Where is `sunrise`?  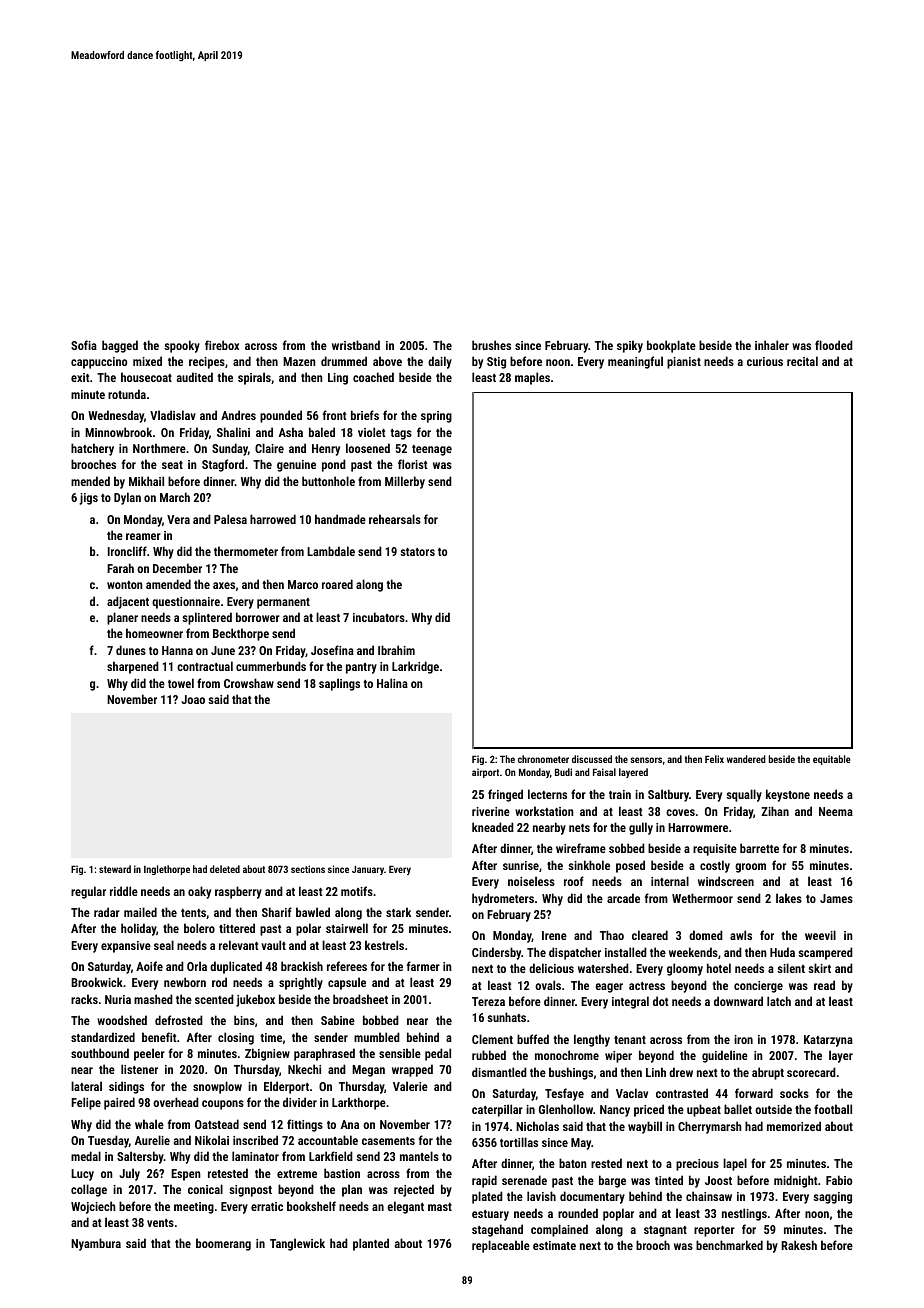
sunrise is located at coordinates (521, 865).
